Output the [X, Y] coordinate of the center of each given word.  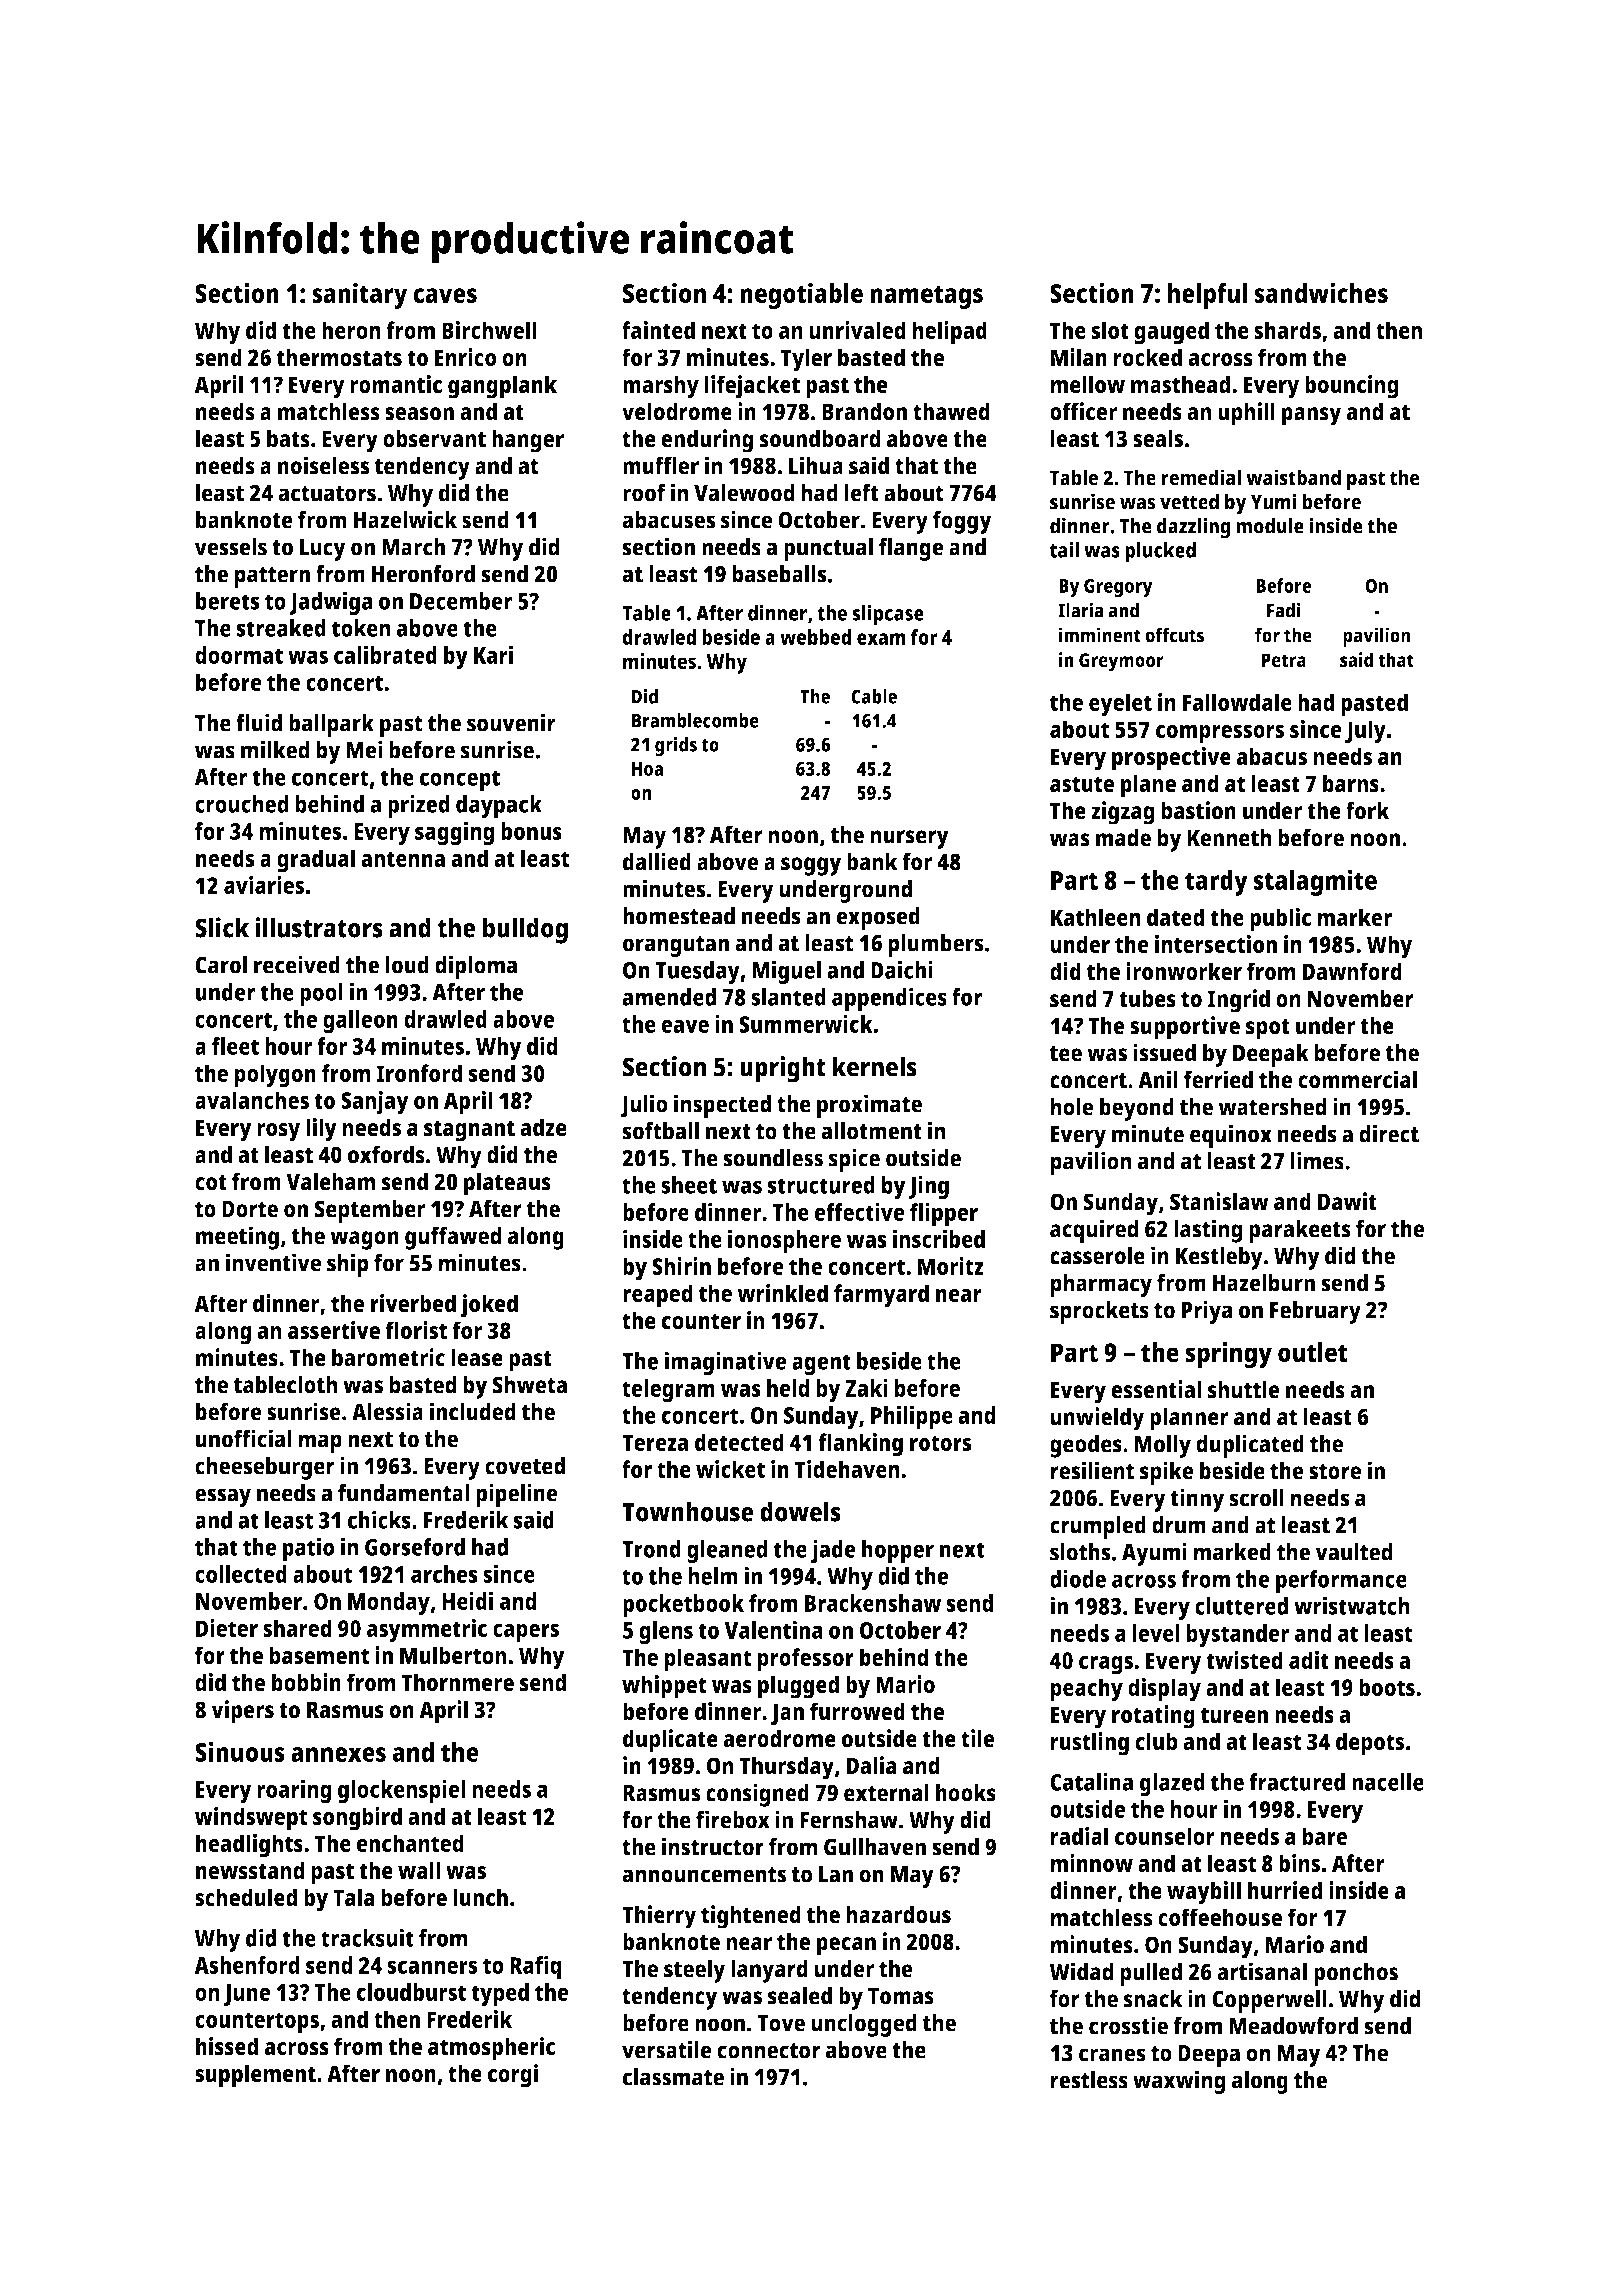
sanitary [360, 295]
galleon [360, 1022]
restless [1089, 2080]
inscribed [939, 1239]
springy [1228, 1355]
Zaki [866, 1388]
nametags [926, 297]
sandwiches [1321, 292]
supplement [255, 2076]
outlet [1312, 1352]
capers [526, 1633]
